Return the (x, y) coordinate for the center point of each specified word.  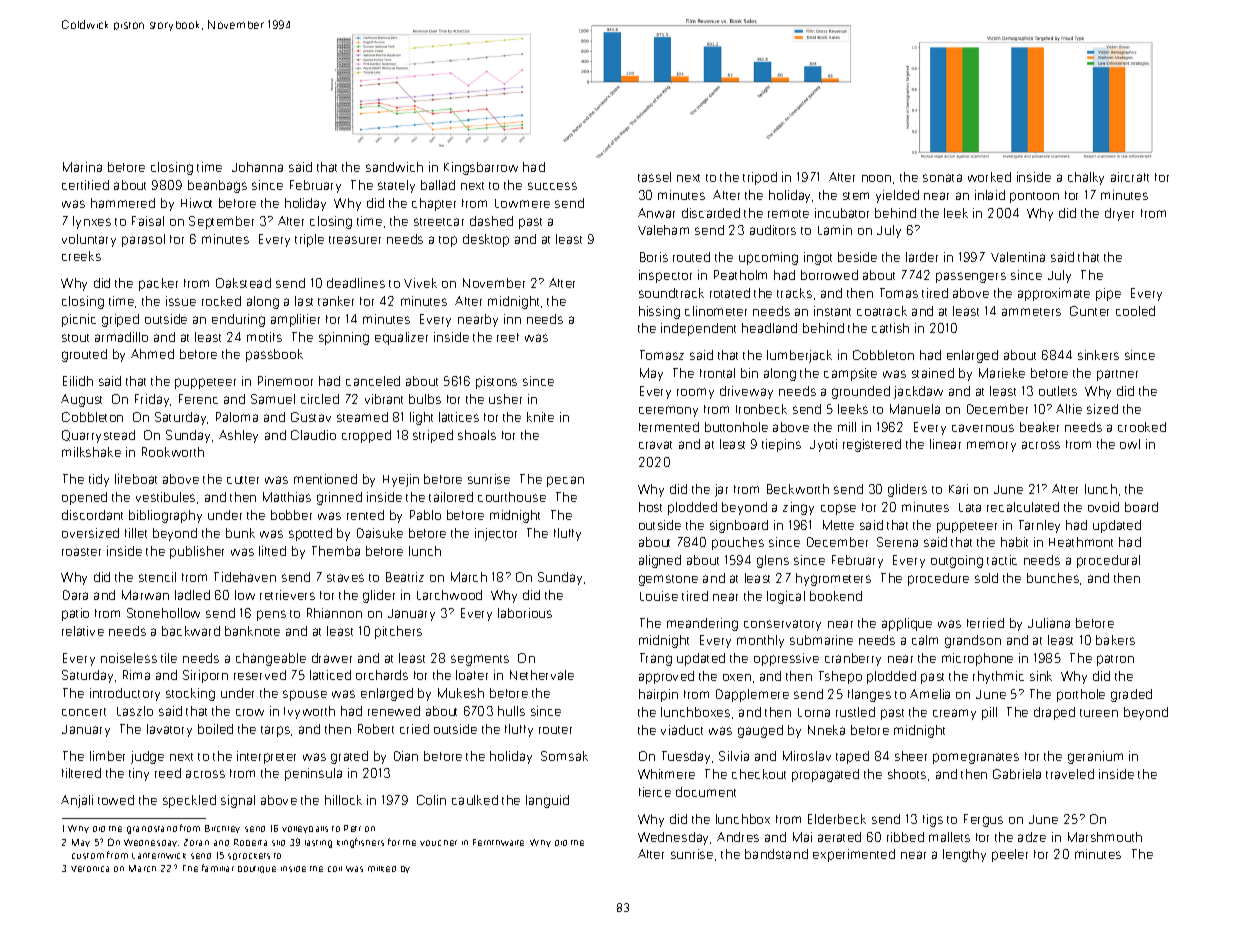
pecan (565, 481)
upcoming (768, 258)
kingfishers (360, 843)
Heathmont (1081, 542)
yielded (897, 196)
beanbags (217, 186)
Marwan (145, 595)
